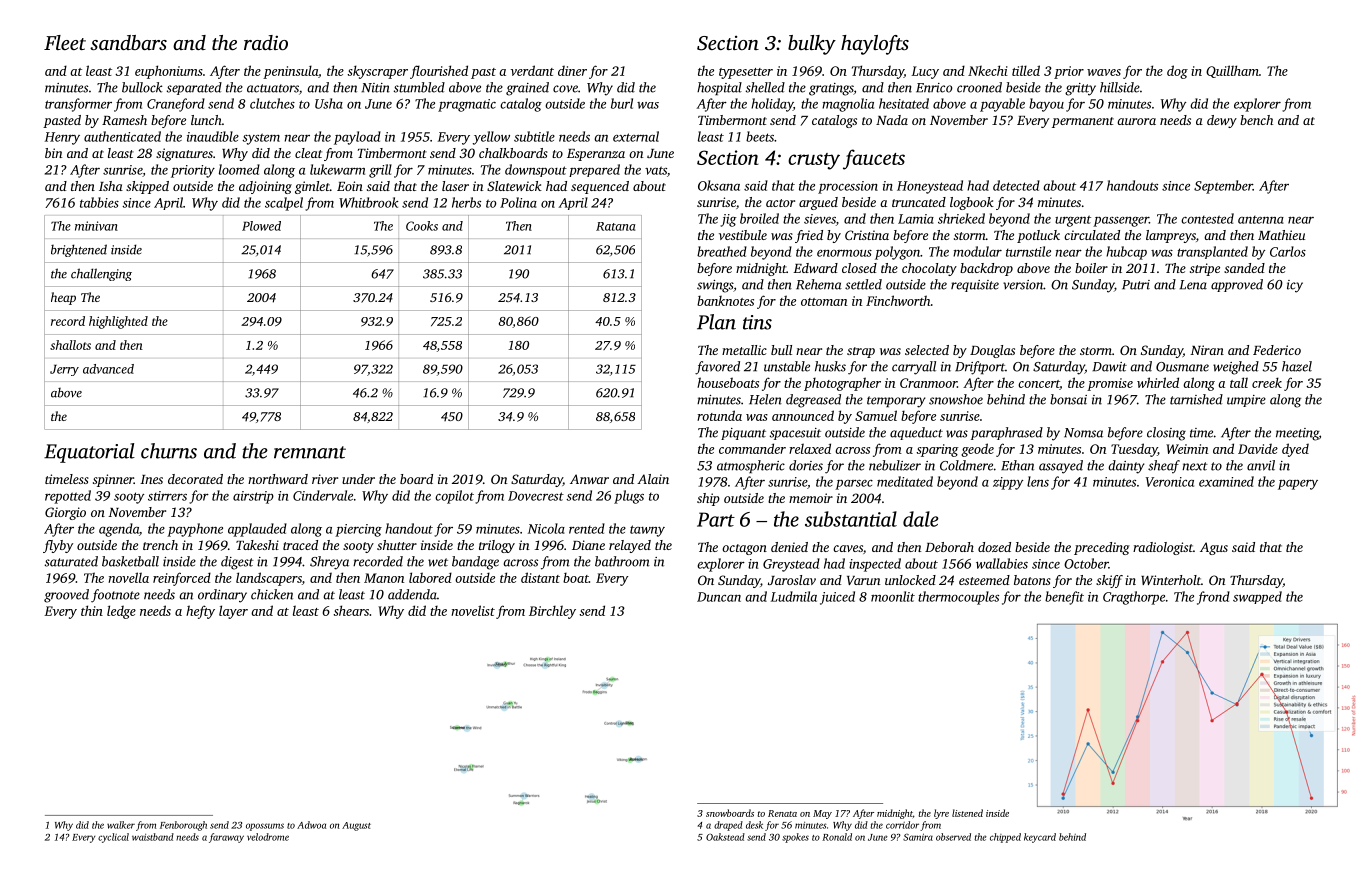 The width and height of the page is (1372, 887). Describe the element at coordinates (377, 72) in the page. I see `skyscraper` at that location.
